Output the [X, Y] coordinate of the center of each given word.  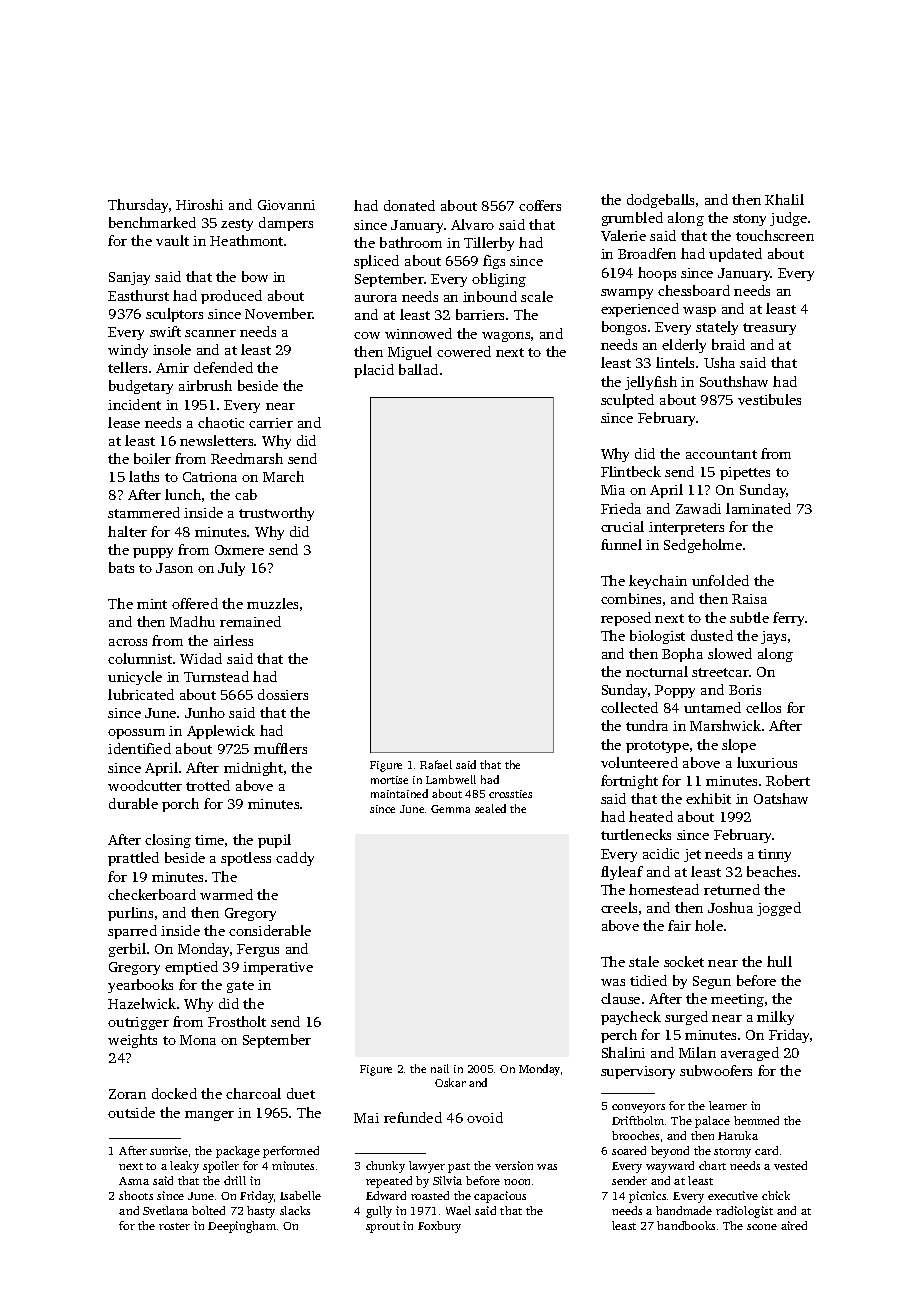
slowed [730, 653]
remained [250, 621]
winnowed [418, 333]
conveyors [638, 1108]
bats [121, 567]
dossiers [283, 694]
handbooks [686, 1225]
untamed [712, 707]
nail [440, 1068]
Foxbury [439, 1227]
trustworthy [276, 514]
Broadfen [647, 253]
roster [174, 1226]
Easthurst [138, 295]
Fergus [258, 950]
